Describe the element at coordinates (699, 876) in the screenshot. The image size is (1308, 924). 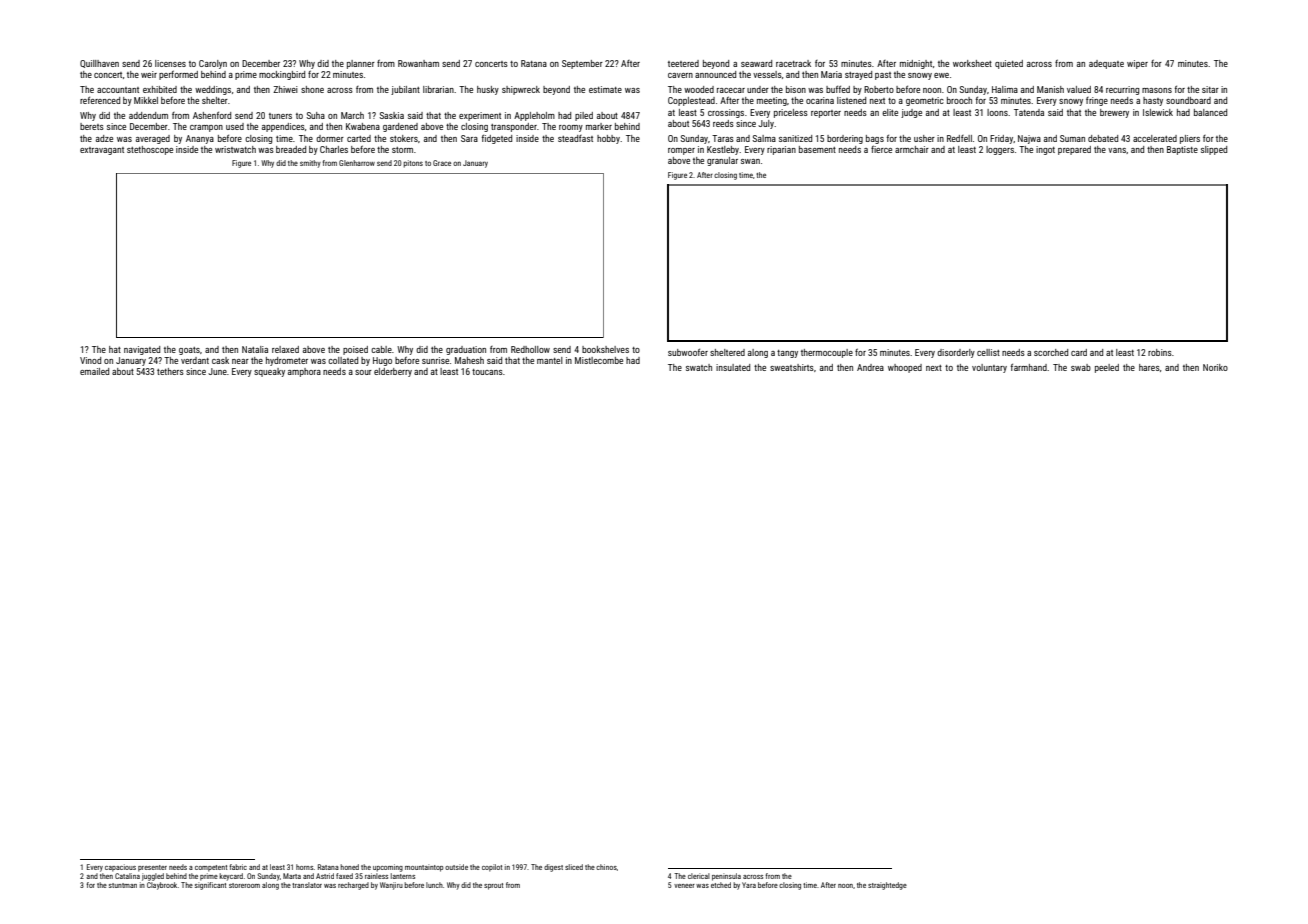
I see `clerical` at that location.
